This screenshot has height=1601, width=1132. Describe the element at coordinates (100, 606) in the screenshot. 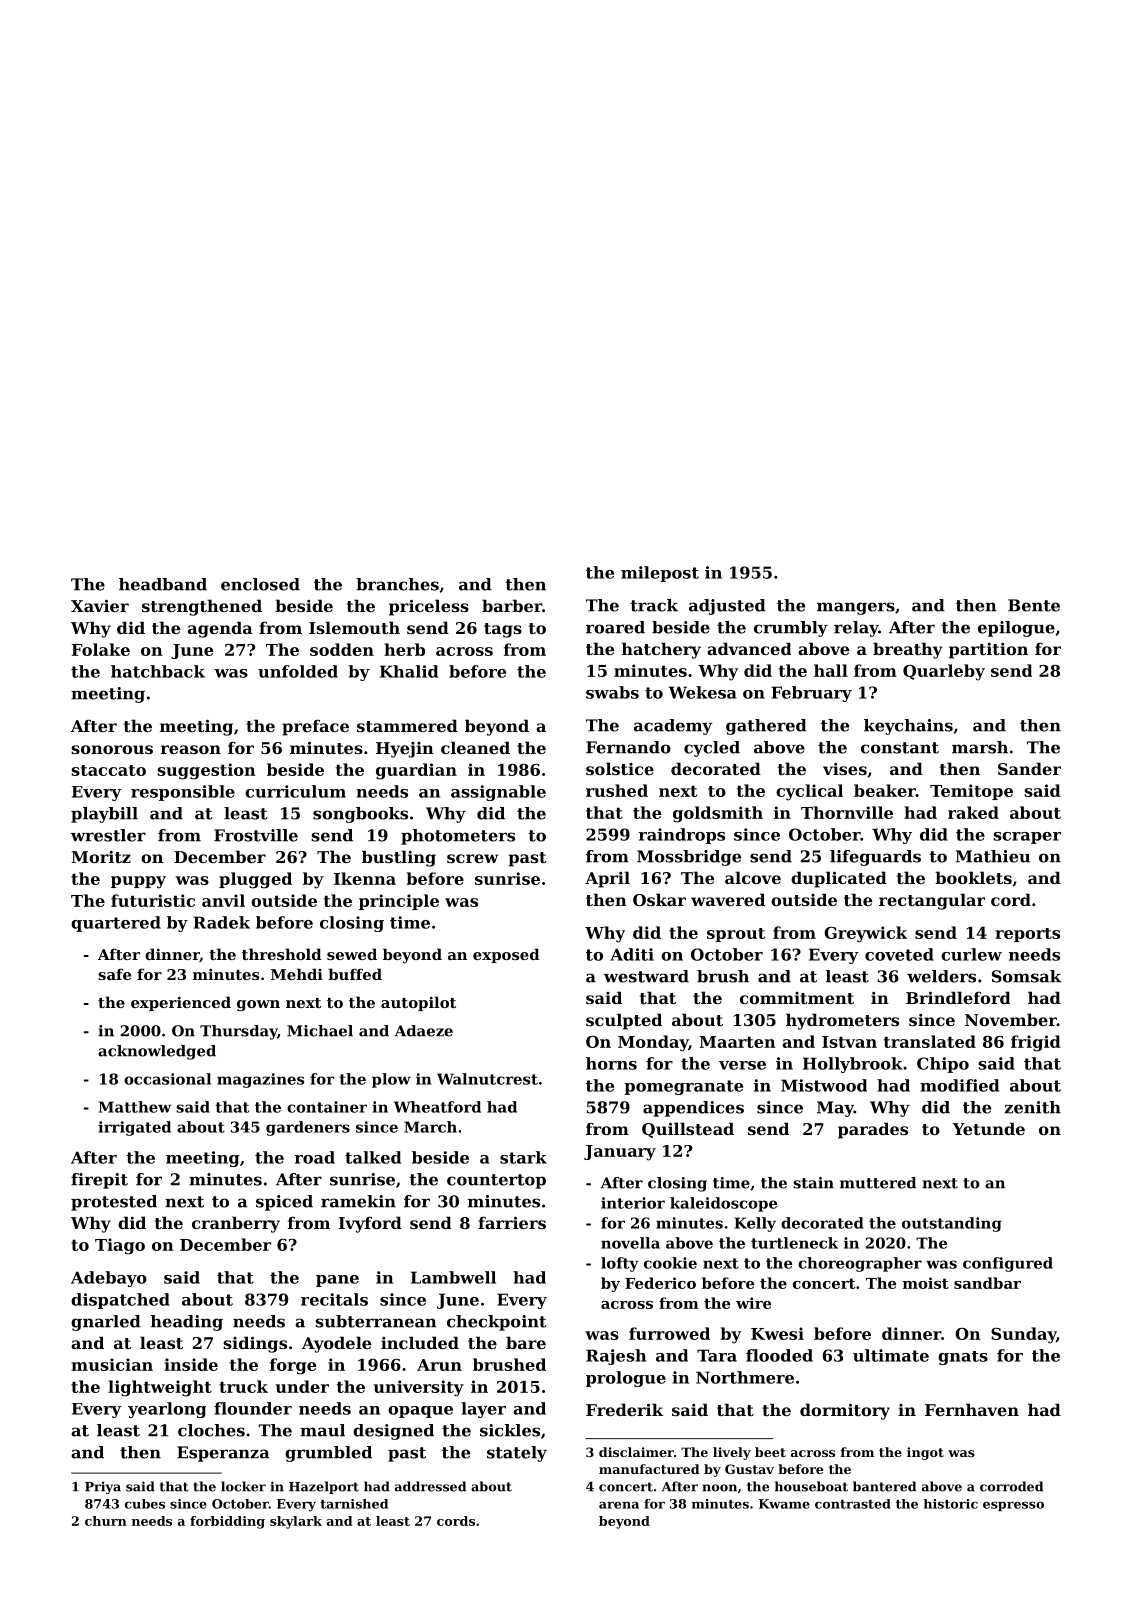

I see `Xavier` at that location.
